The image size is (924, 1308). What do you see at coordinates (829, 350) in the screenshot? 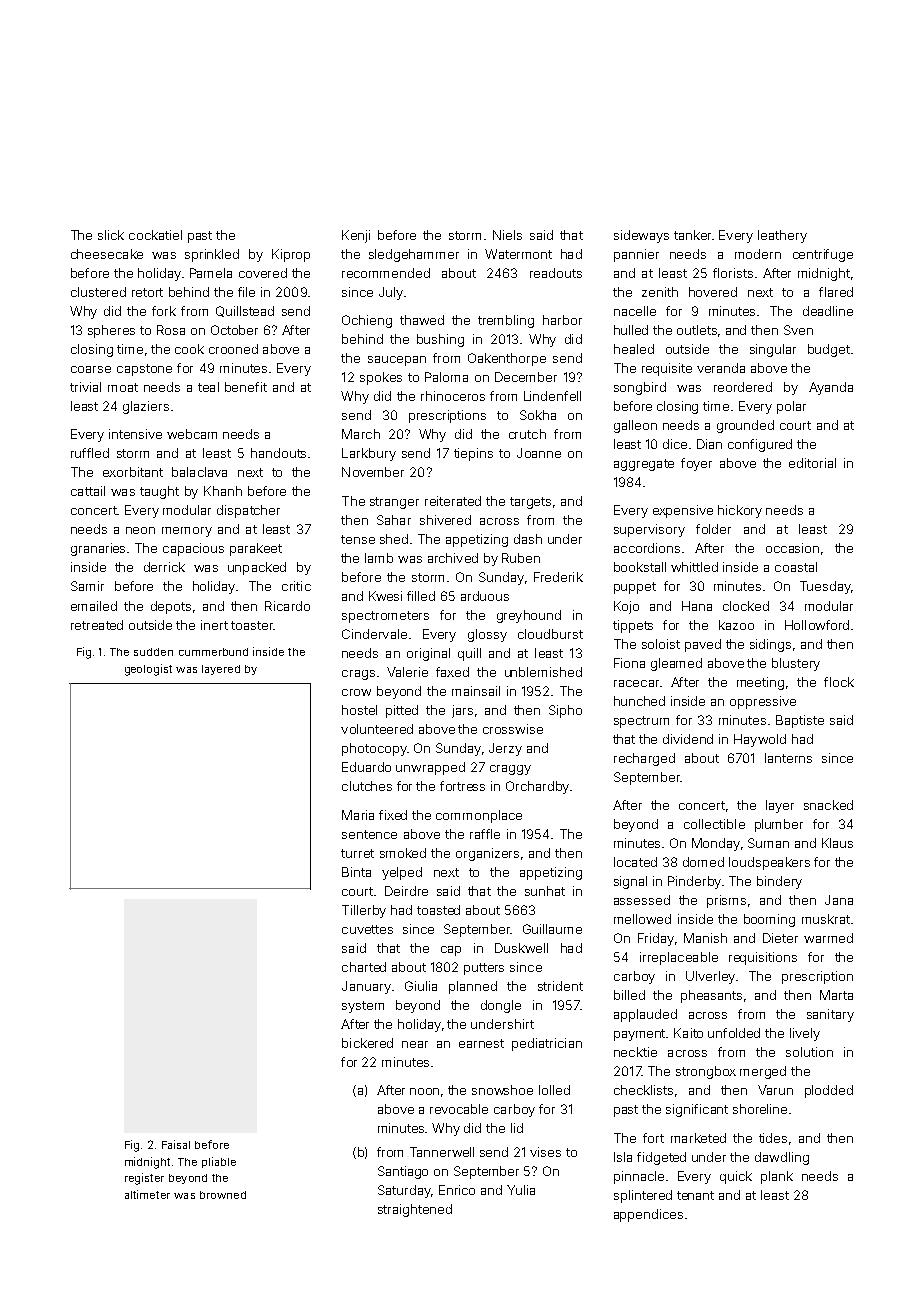
I see `budget` at bounding box center [829, 350].
